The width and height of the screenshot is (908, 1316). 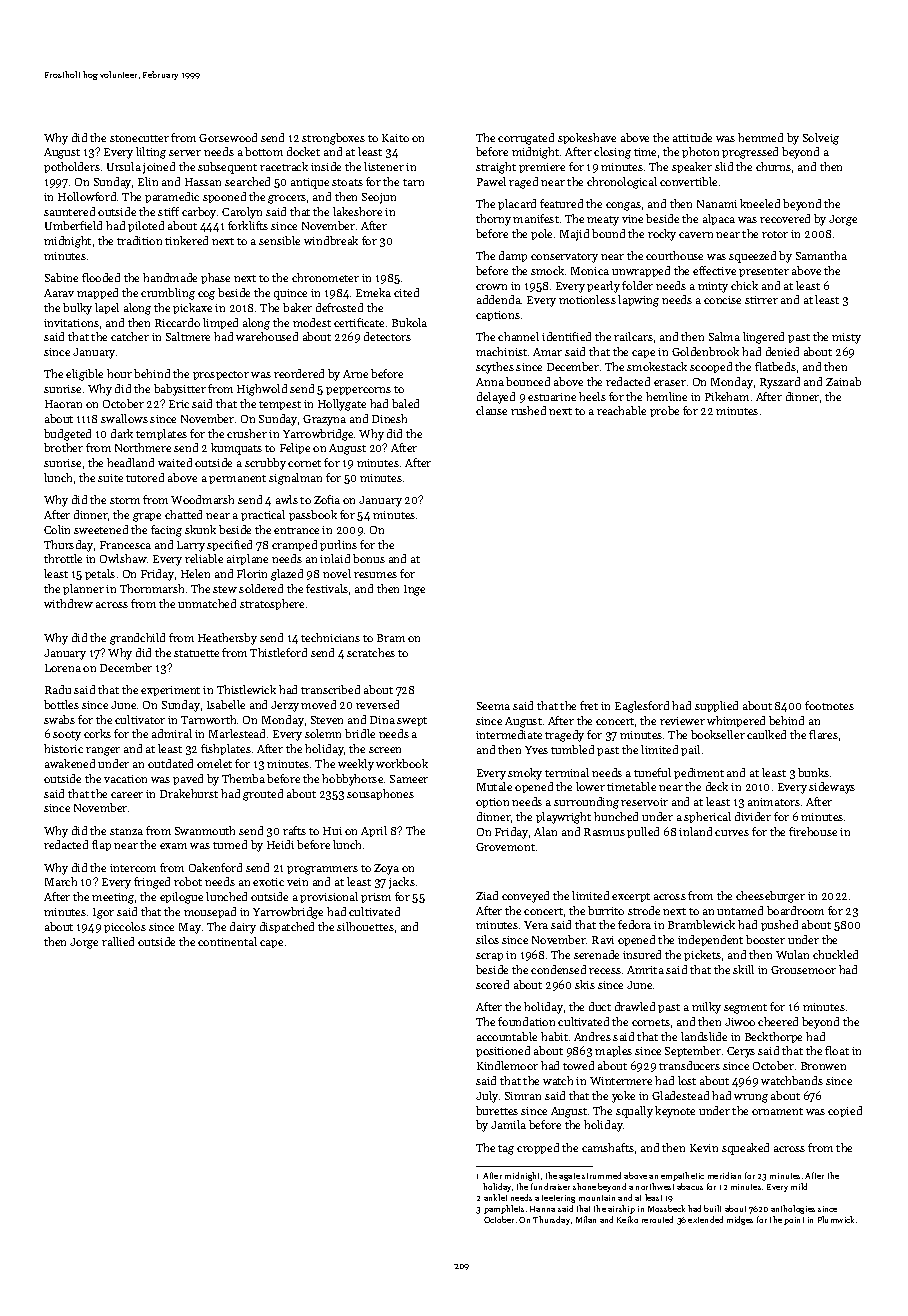 What do you see at coordinates (693, 1051) in the screenshot?
I see `September` at bounding box center [693, 1051].
